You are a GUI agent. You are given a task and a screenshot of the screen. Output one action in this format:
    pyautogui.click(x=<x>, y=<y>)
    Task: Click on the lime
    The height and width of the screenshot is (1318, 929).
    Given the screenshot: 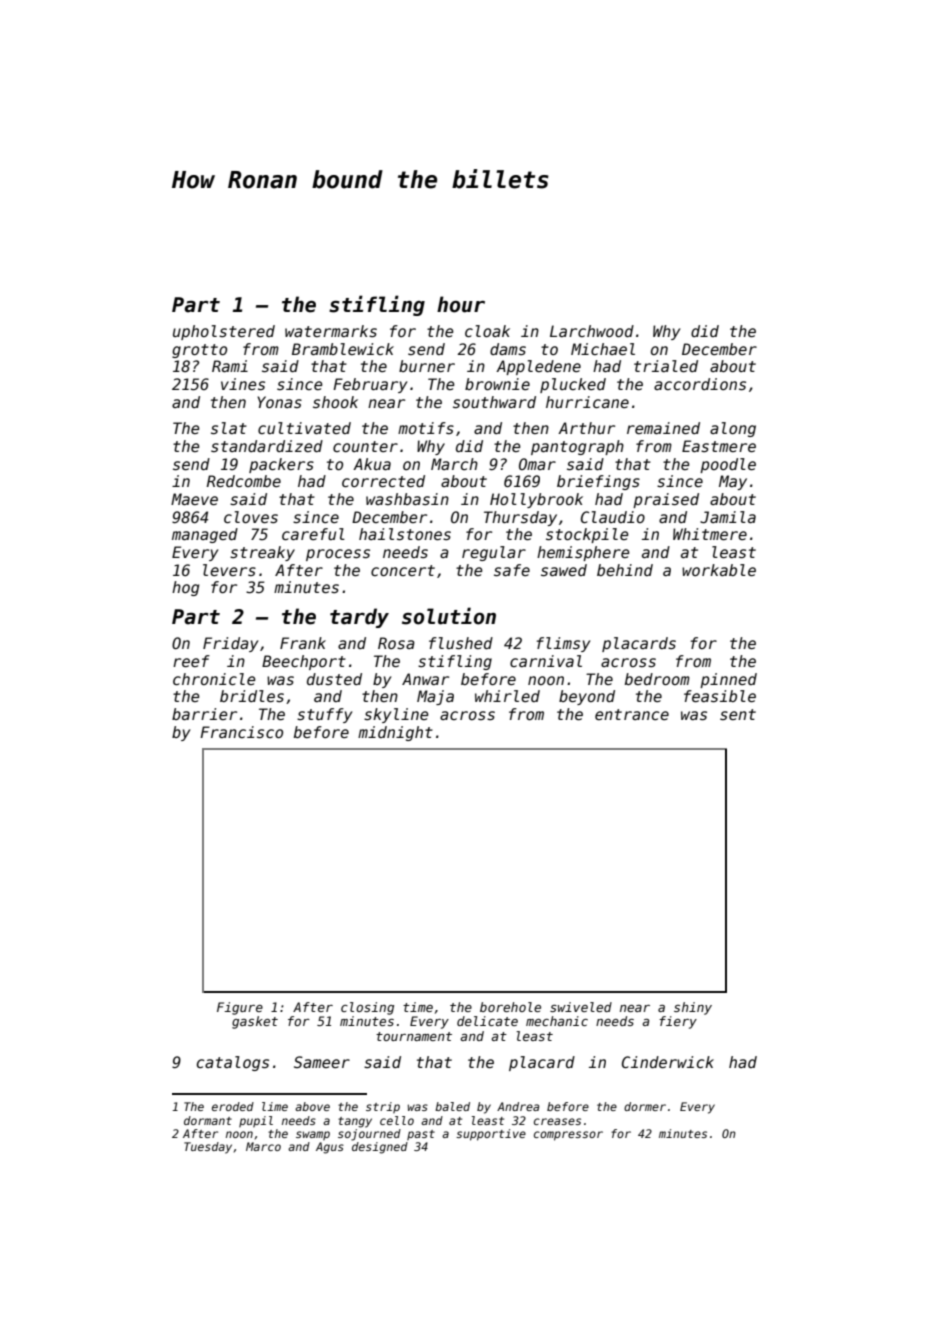 What is the action you would take?
    pyautogui.click(x=275, y=1106)
